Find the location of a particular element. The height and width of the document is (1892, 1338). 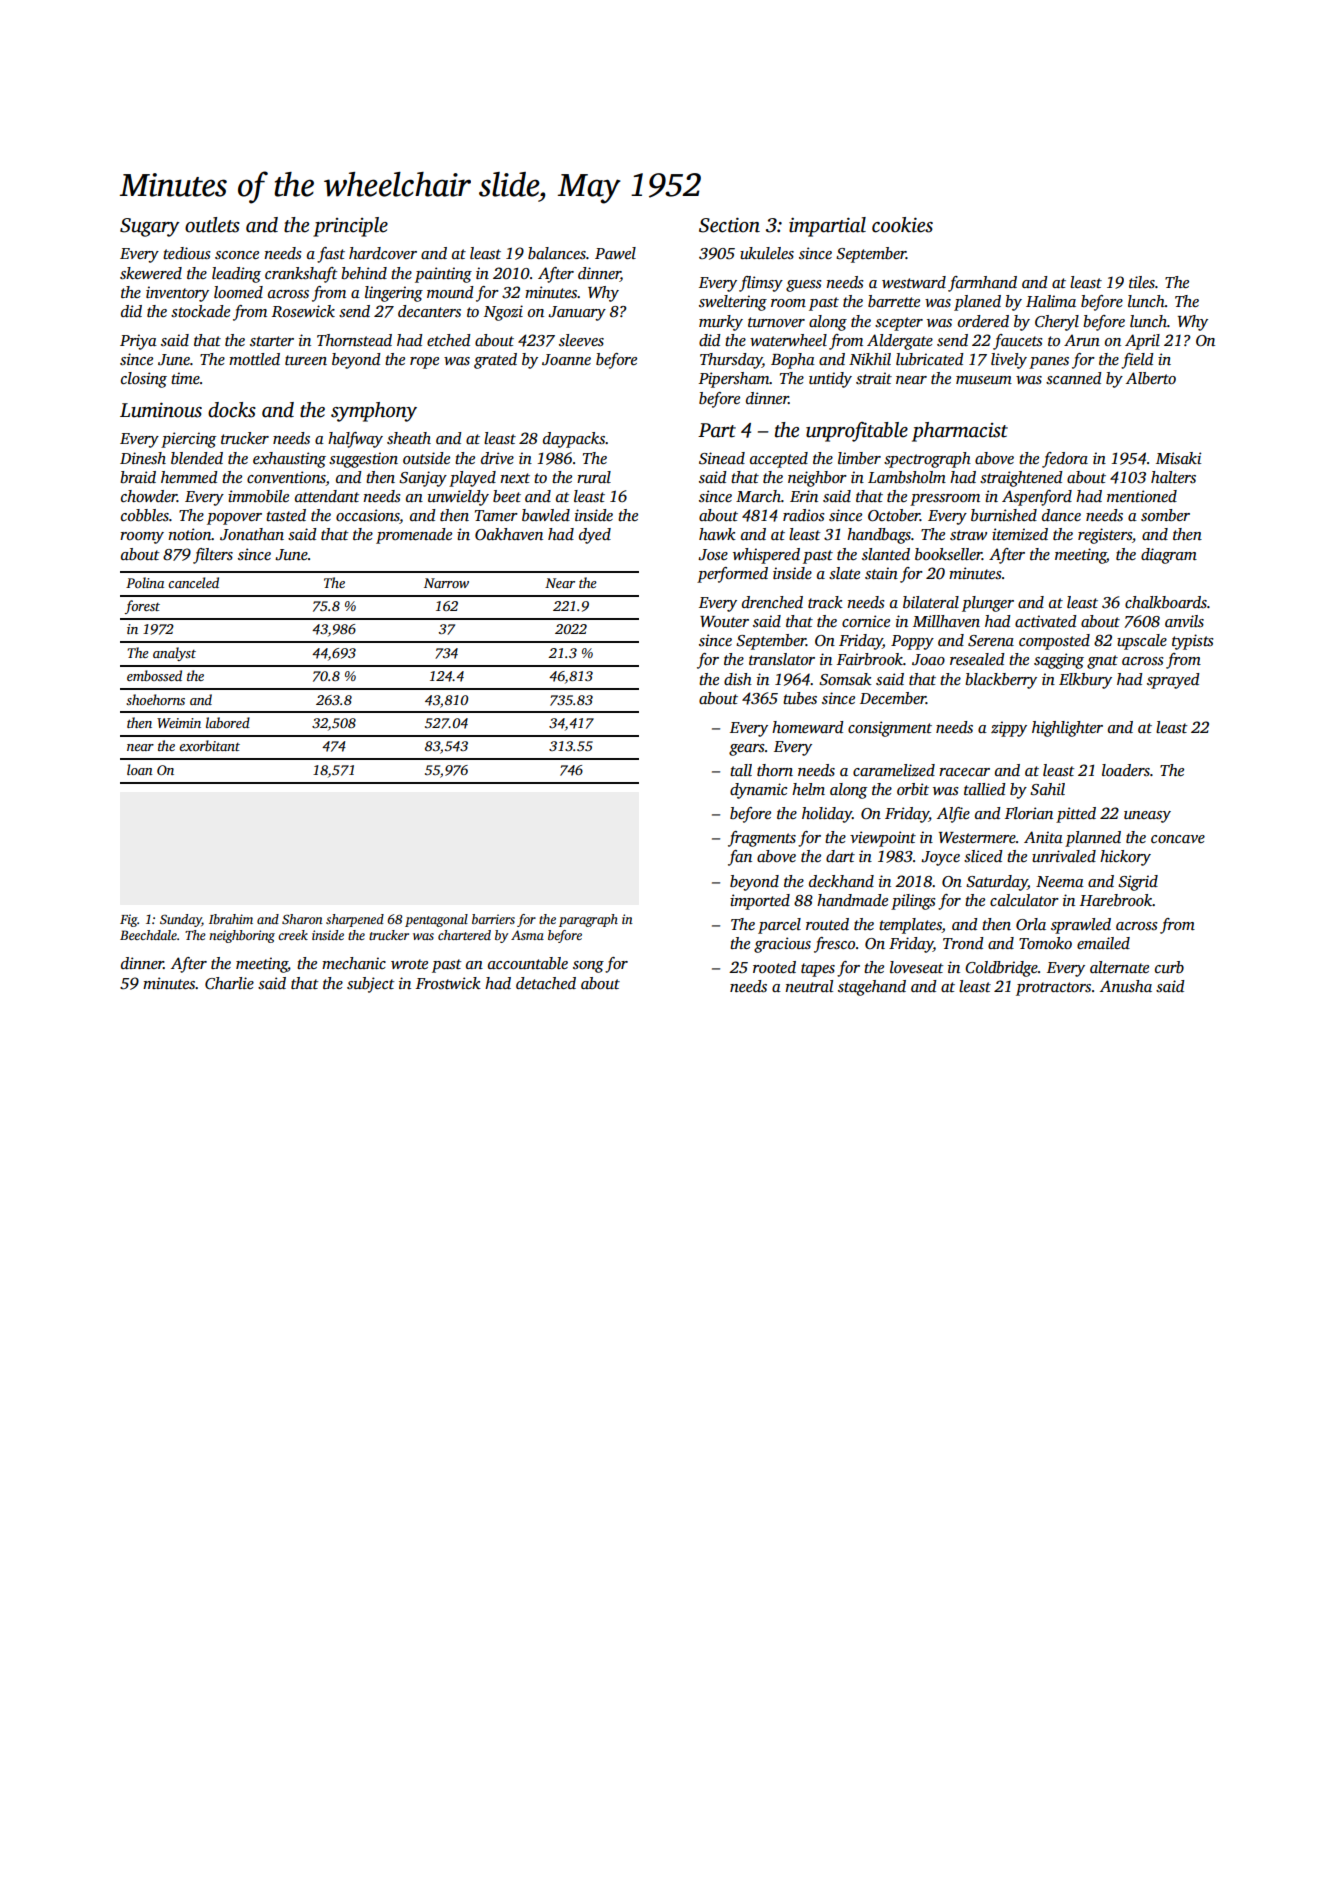

drenched is located at coordinates (772, 602).
